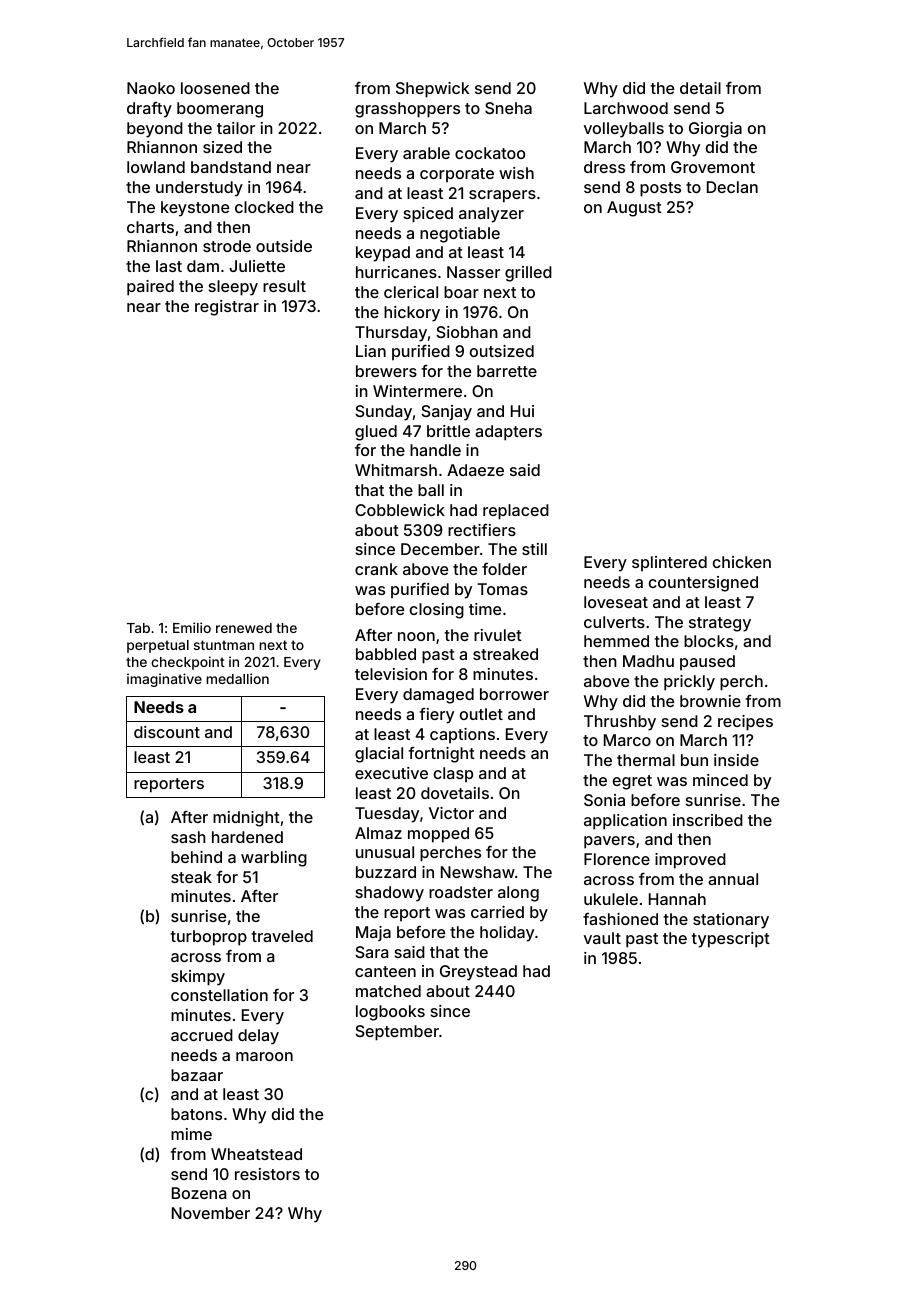 The width and height of the document is (908, 1316). I want to click on Victor, so click(451, 813).
